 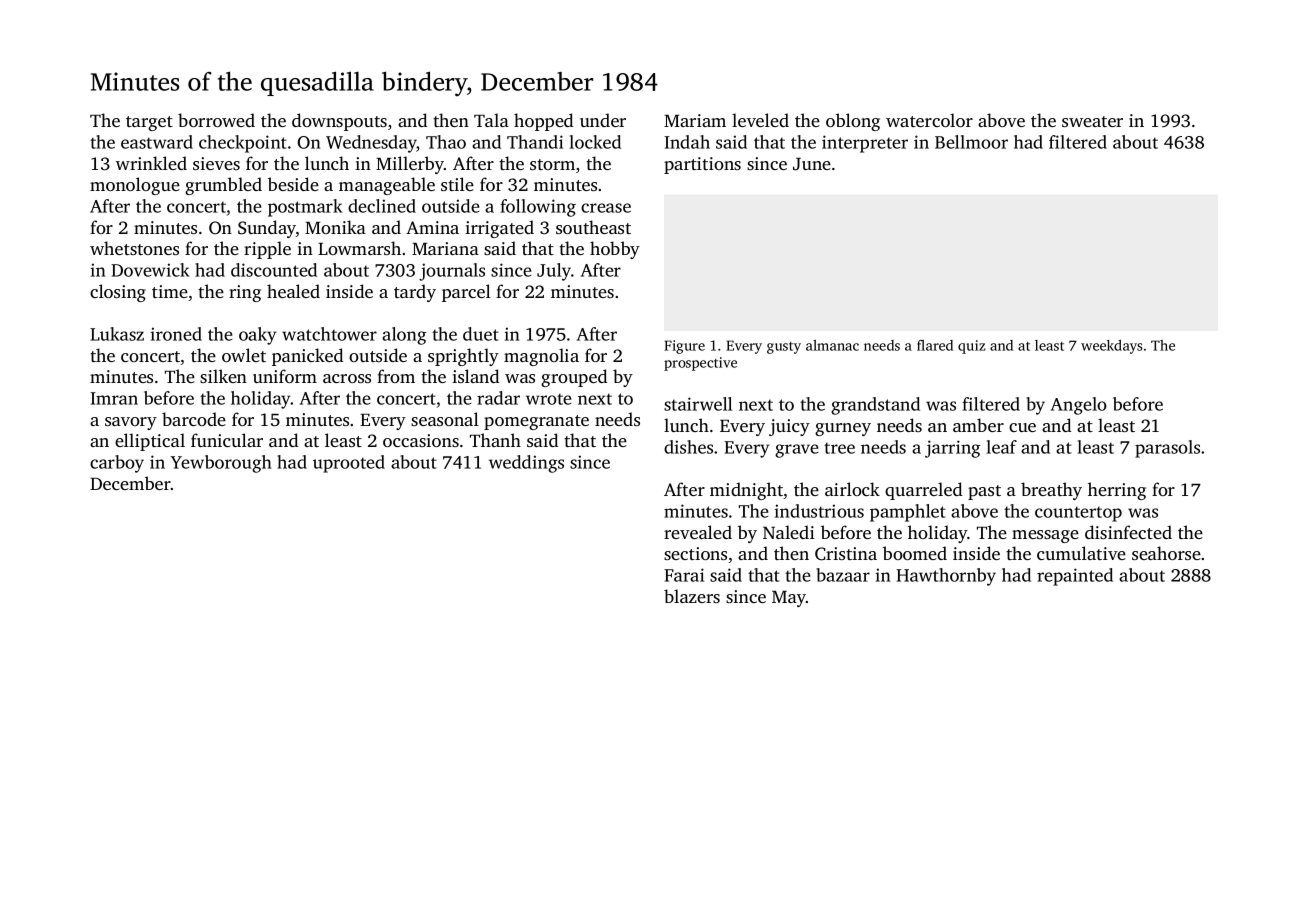 What do you see at coordinates (1051, 491) in the screenshot?
I see `breathy` at bounding box center [1051, 491].
